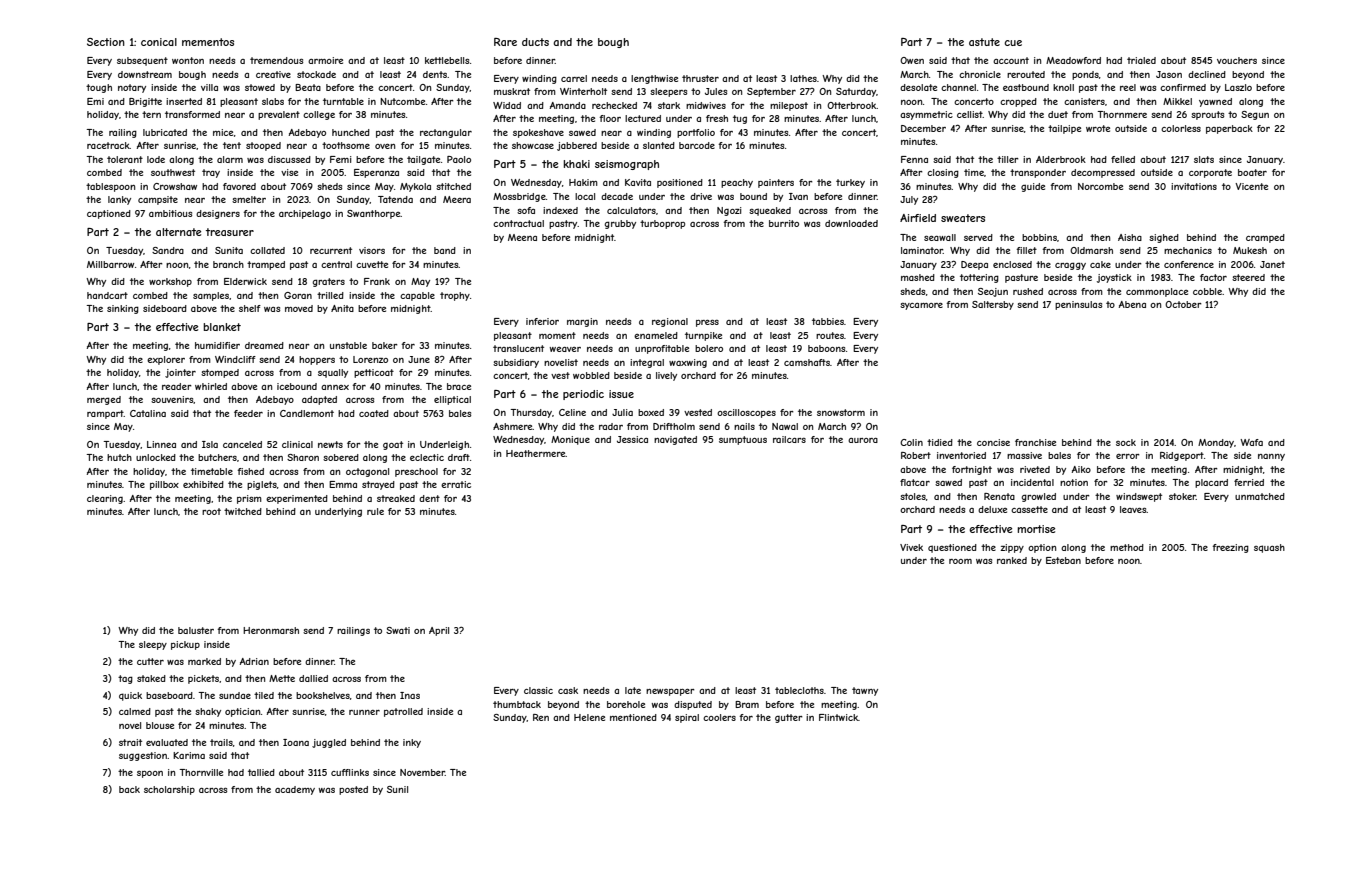 The height and width of the screenshot is (887, 1372). I want to click on October, so click(1183, 304).
